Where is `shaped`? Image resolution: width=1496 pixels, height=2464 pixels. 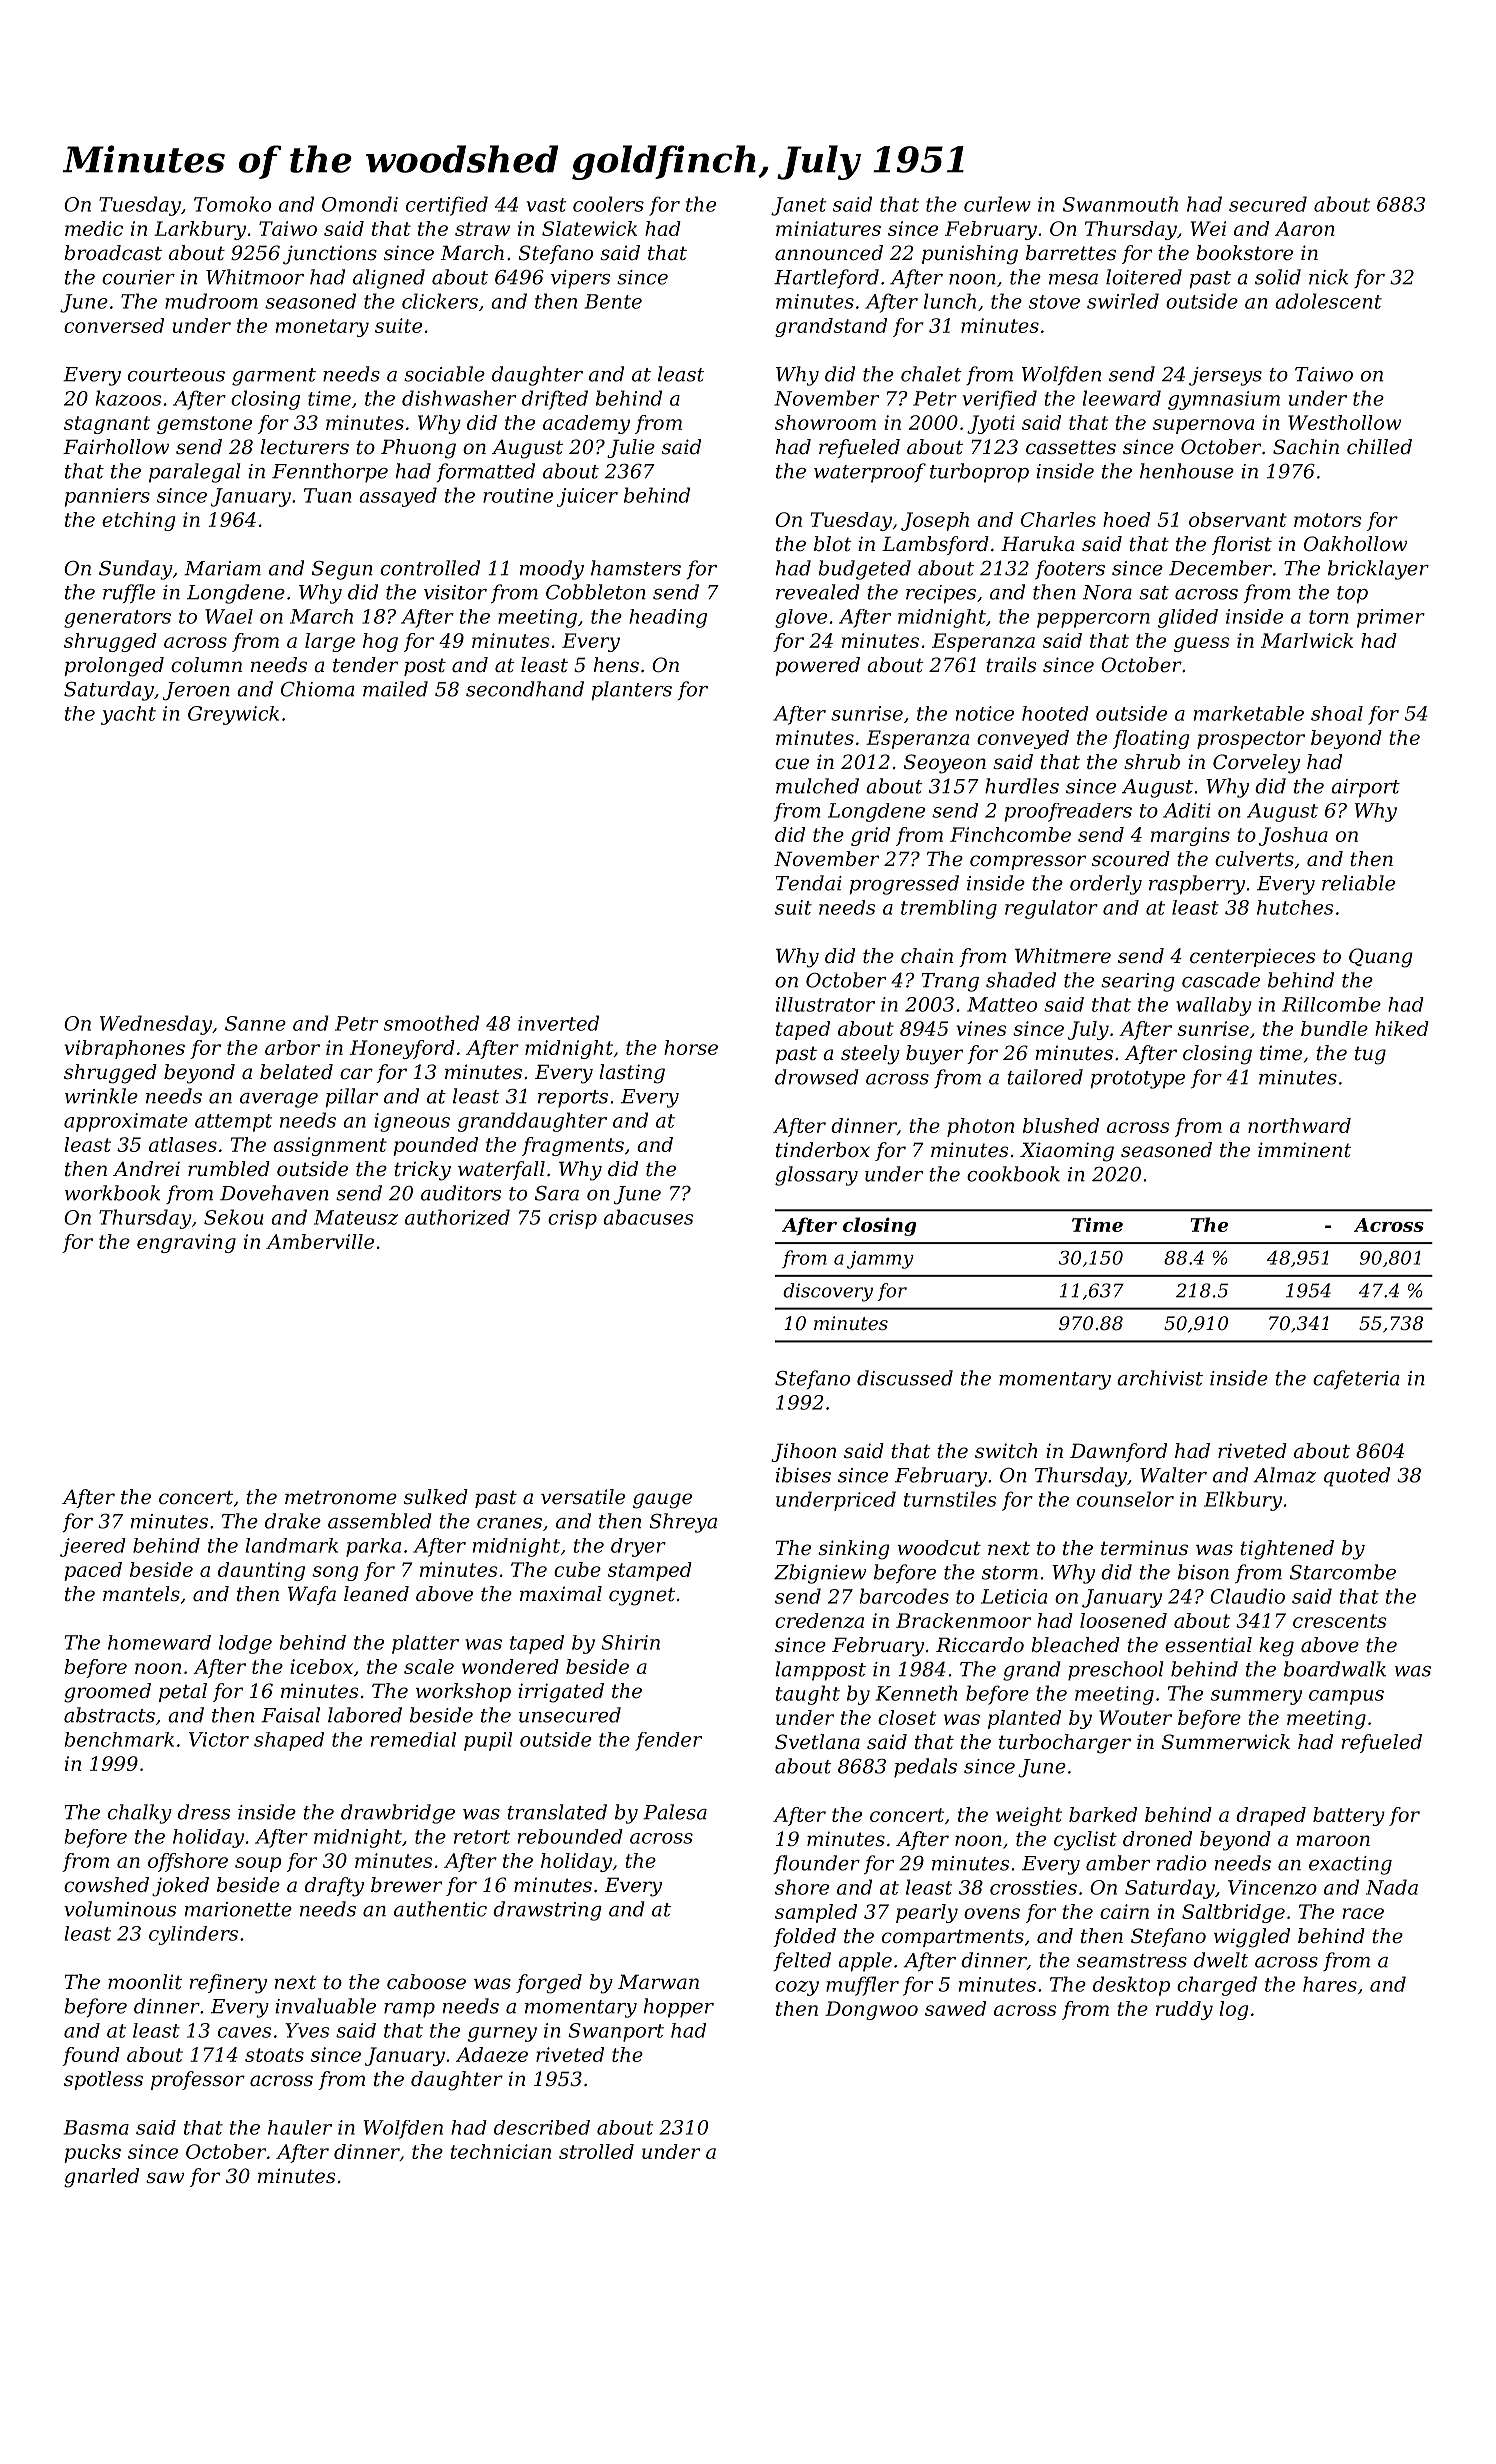
shaped is located at coordinates (289, 1741).
